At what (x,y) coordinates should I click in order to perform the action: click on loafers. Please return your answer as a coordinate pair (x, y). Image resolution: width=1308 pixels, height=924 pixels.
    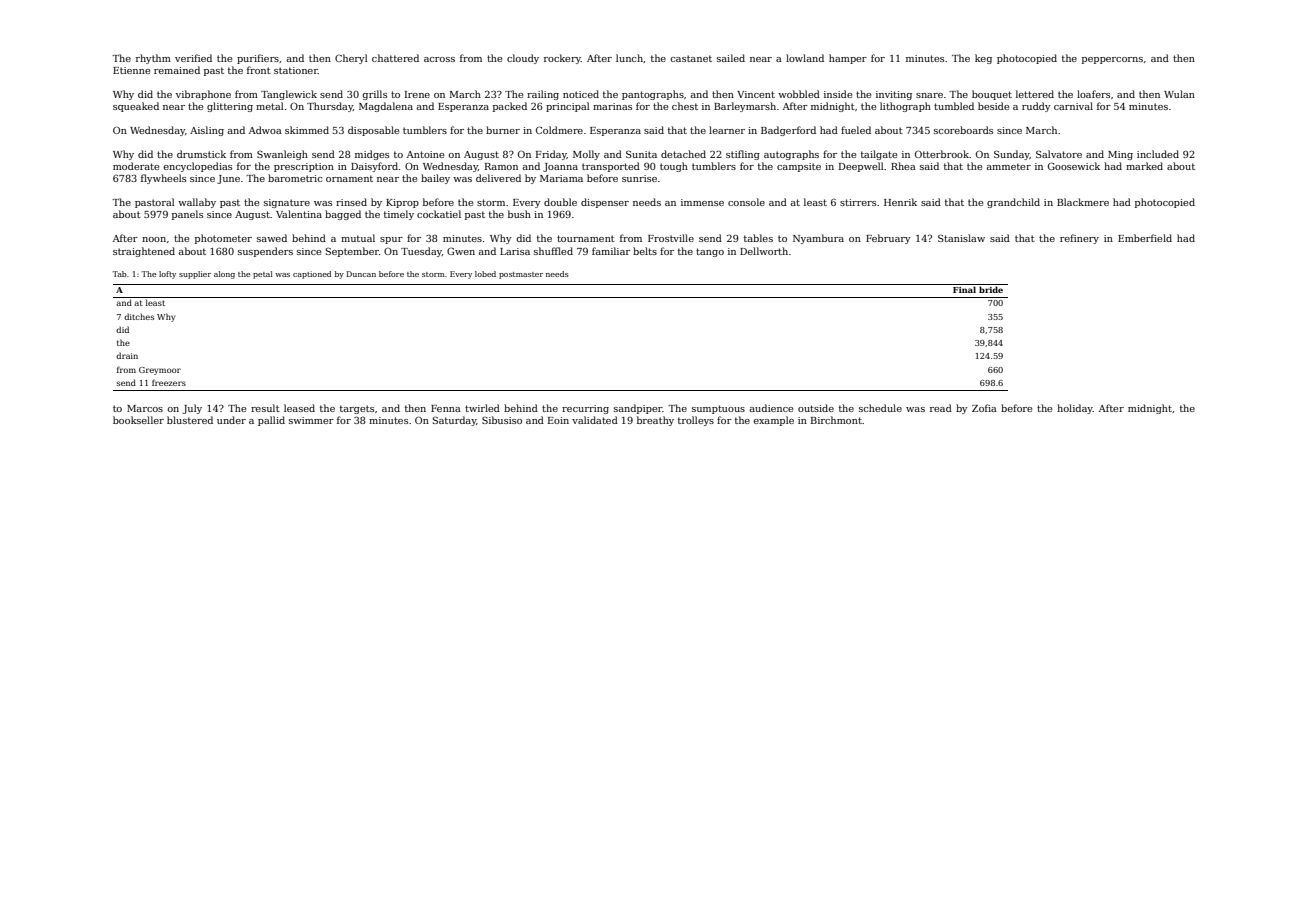
    Looking at the image, I should click on (1093, 94).
